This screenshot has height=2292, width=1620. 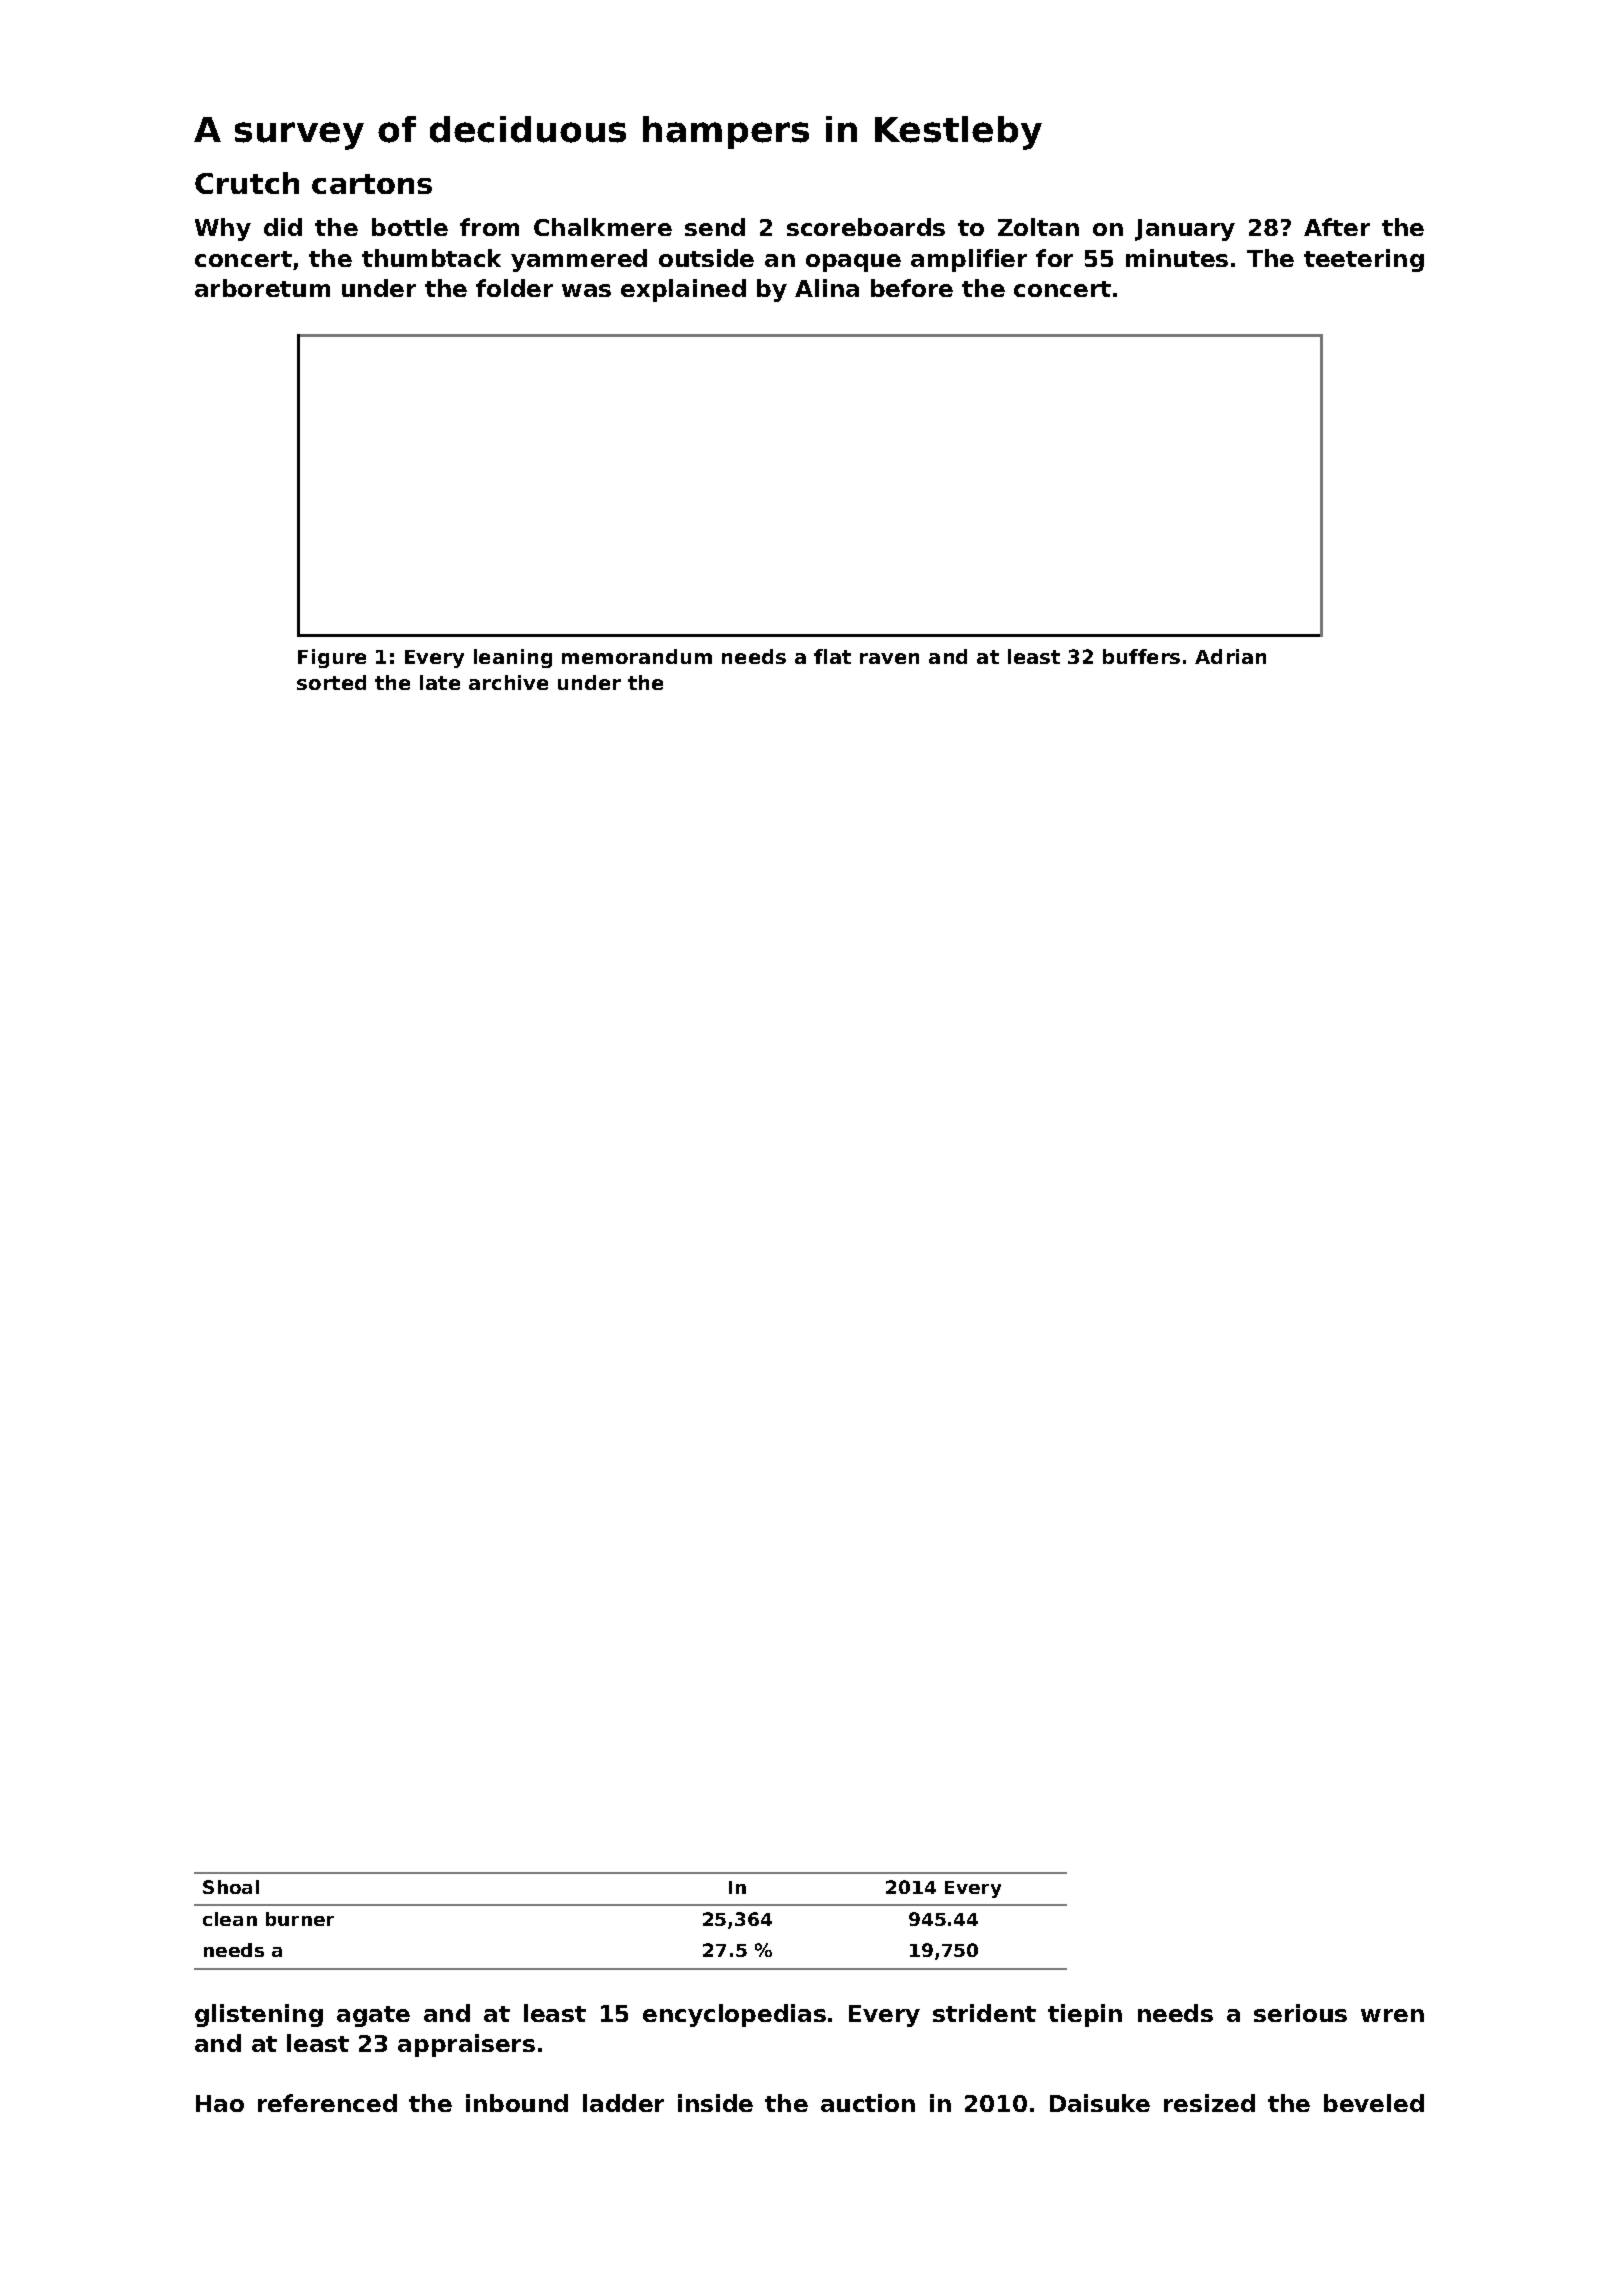 I want to click on glistening, so click(x=259, y=2015).
